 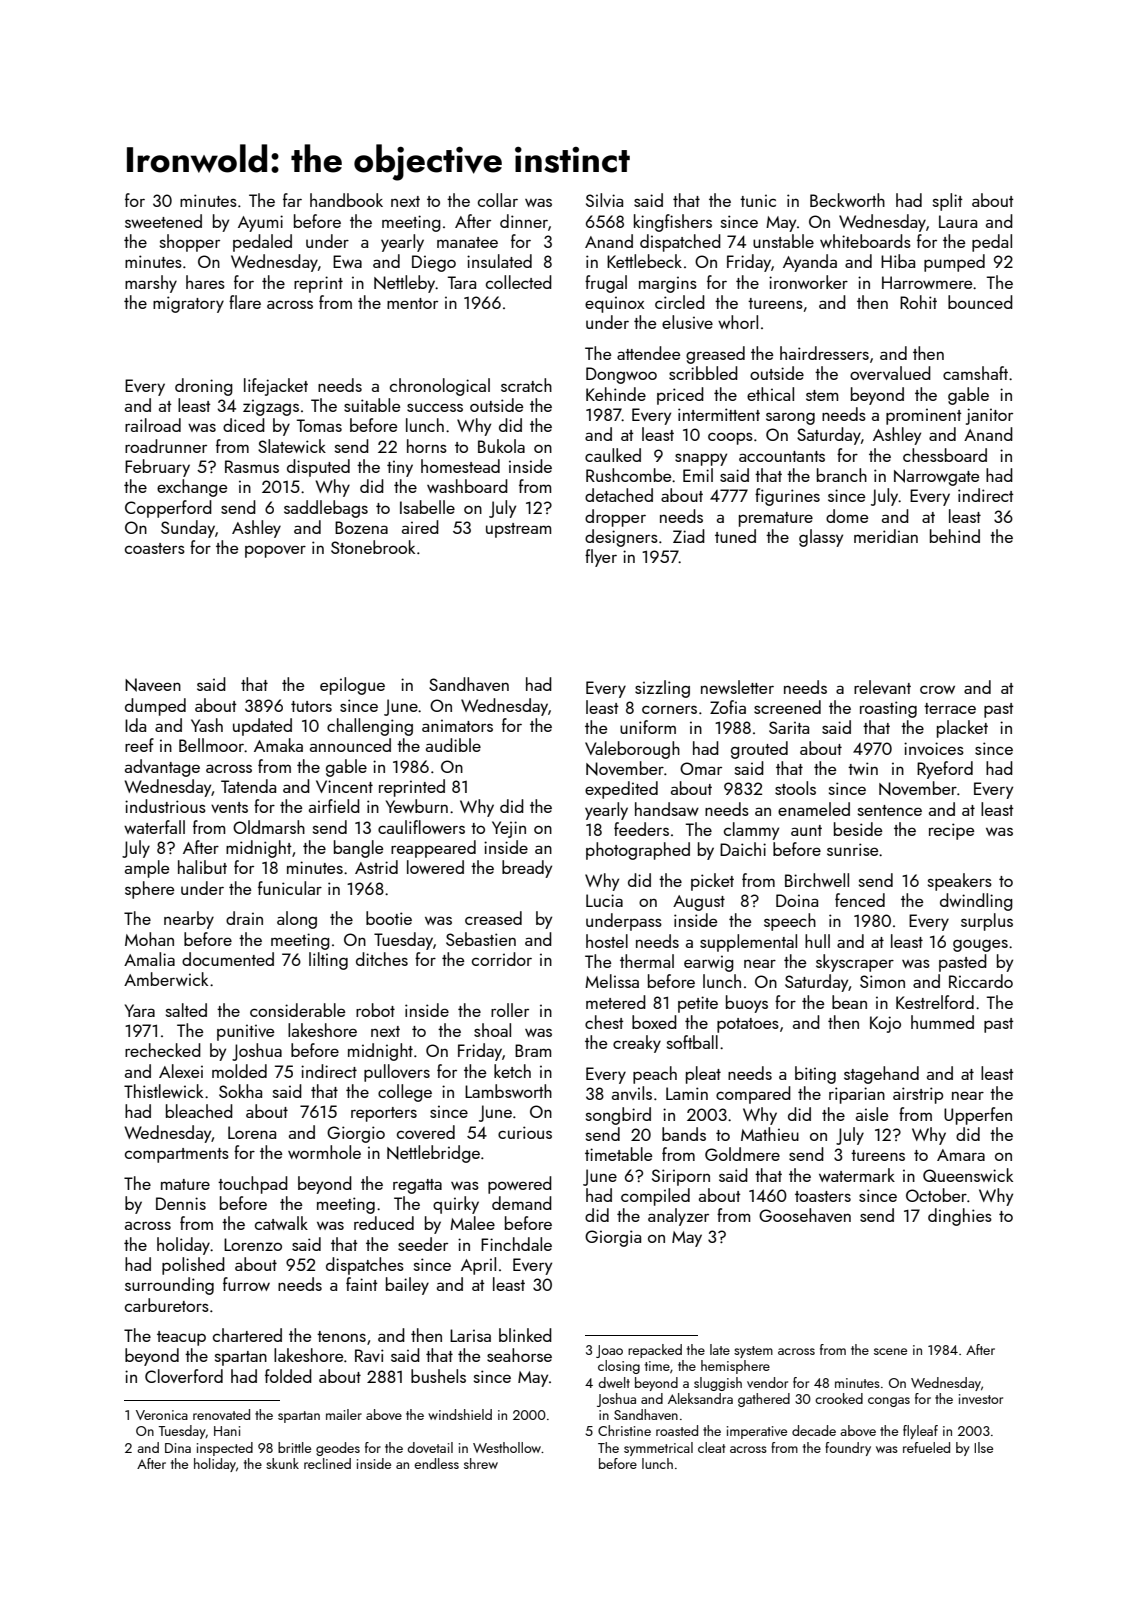 What do you see at coordinates (525, 1132) in the page?
I see `curious` at bounding box center [525, 1132].
